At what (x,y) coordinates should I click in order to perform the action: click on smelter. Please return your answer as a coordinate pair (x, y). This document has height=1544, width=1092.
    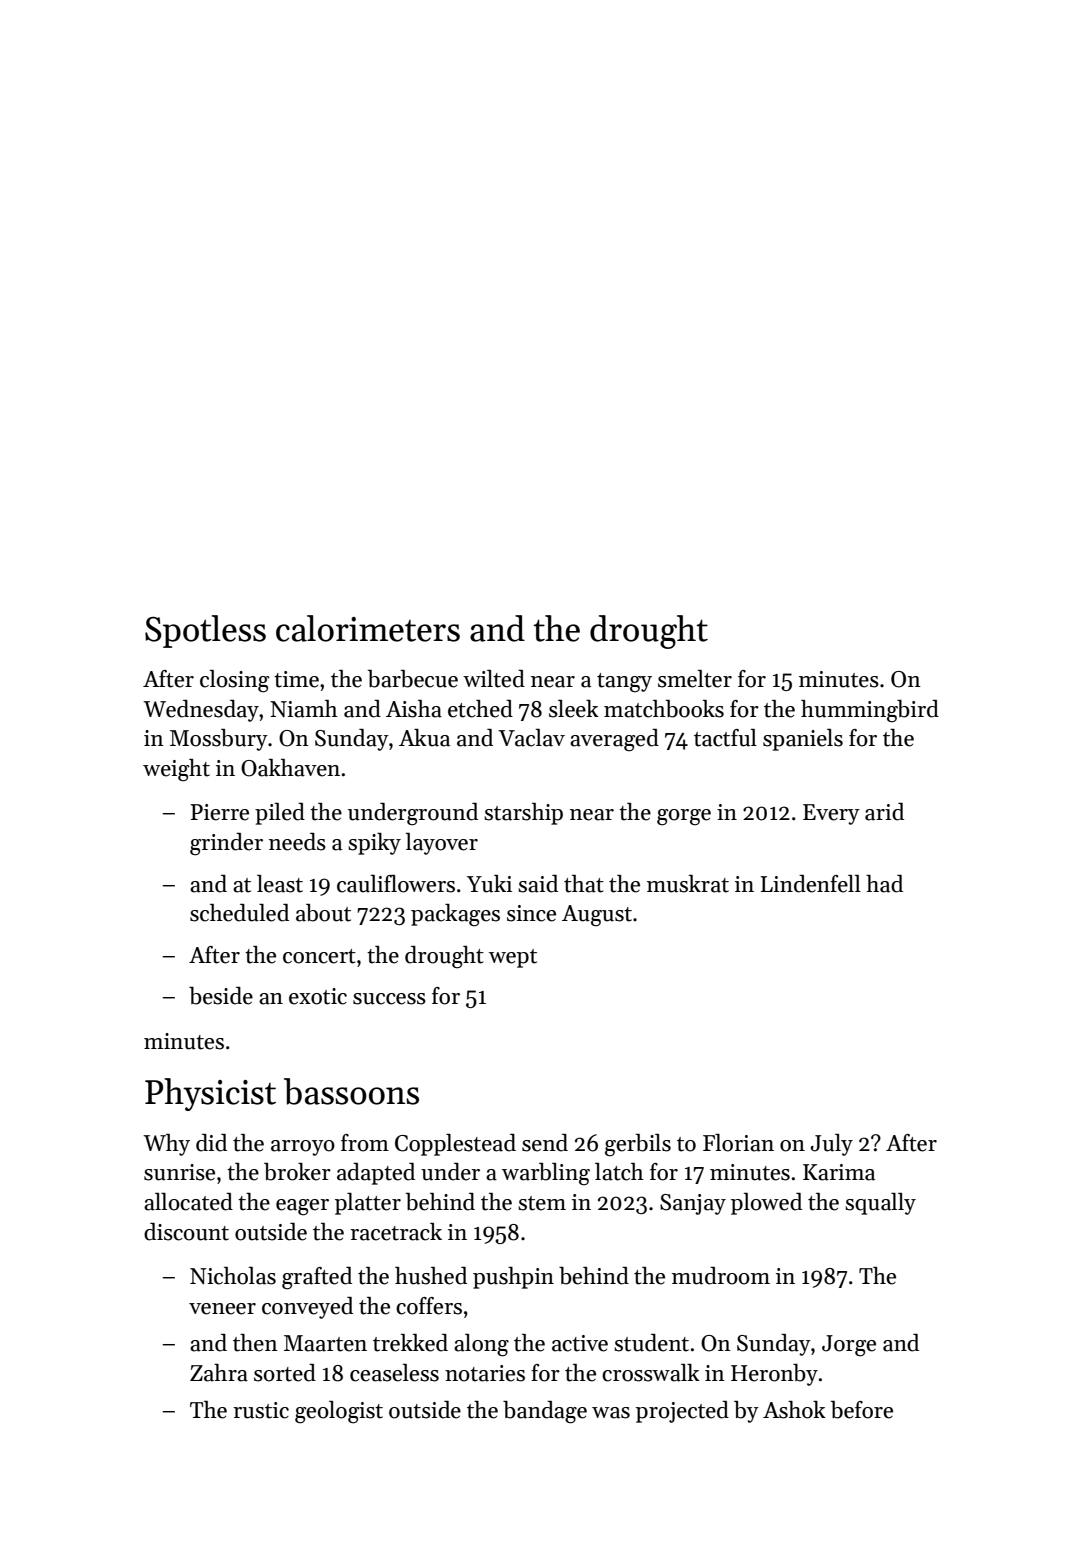
    Looking at the image, I should click on (695, 679).
